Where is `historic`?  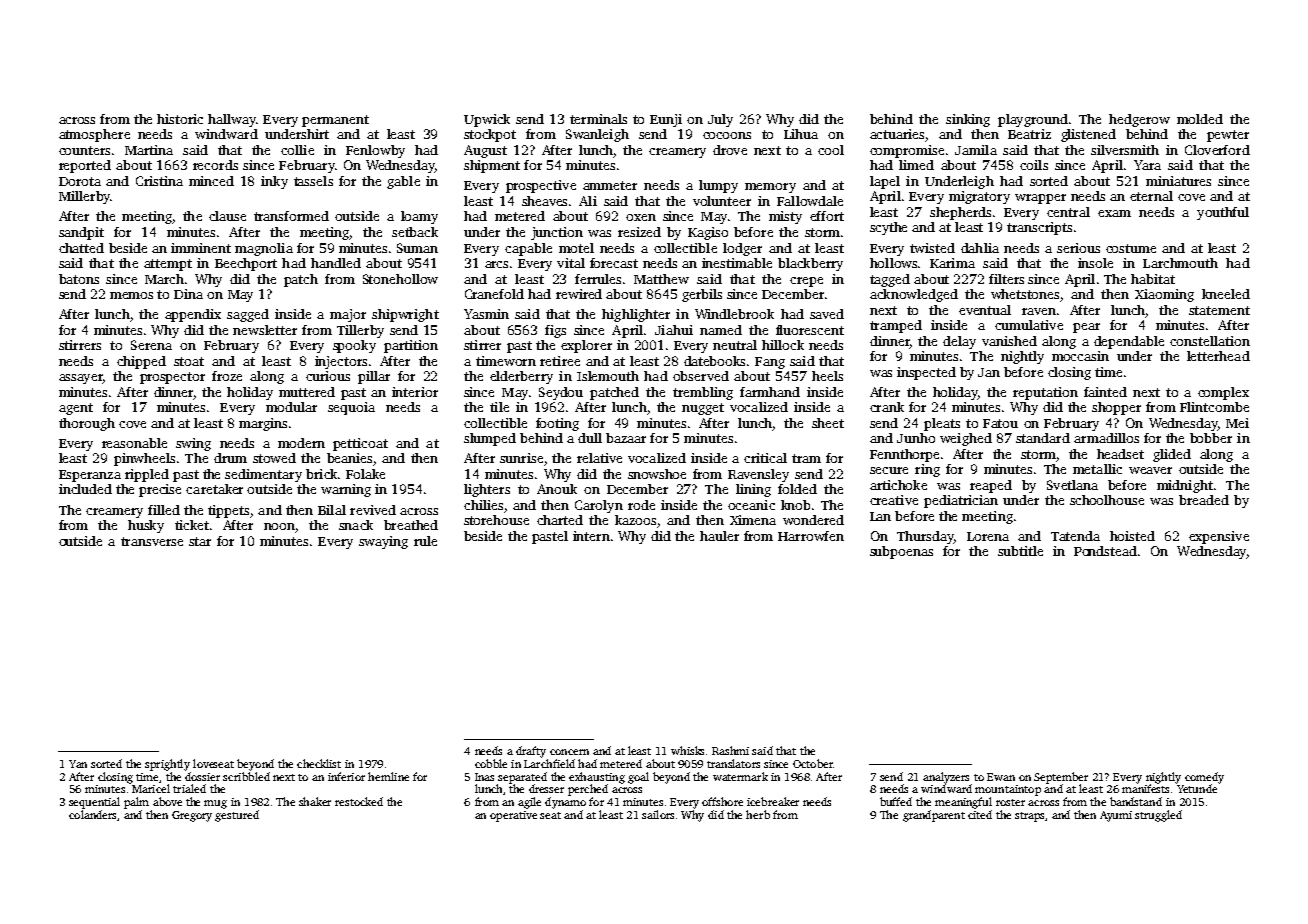 historic is located at coordinates (180, 119).
